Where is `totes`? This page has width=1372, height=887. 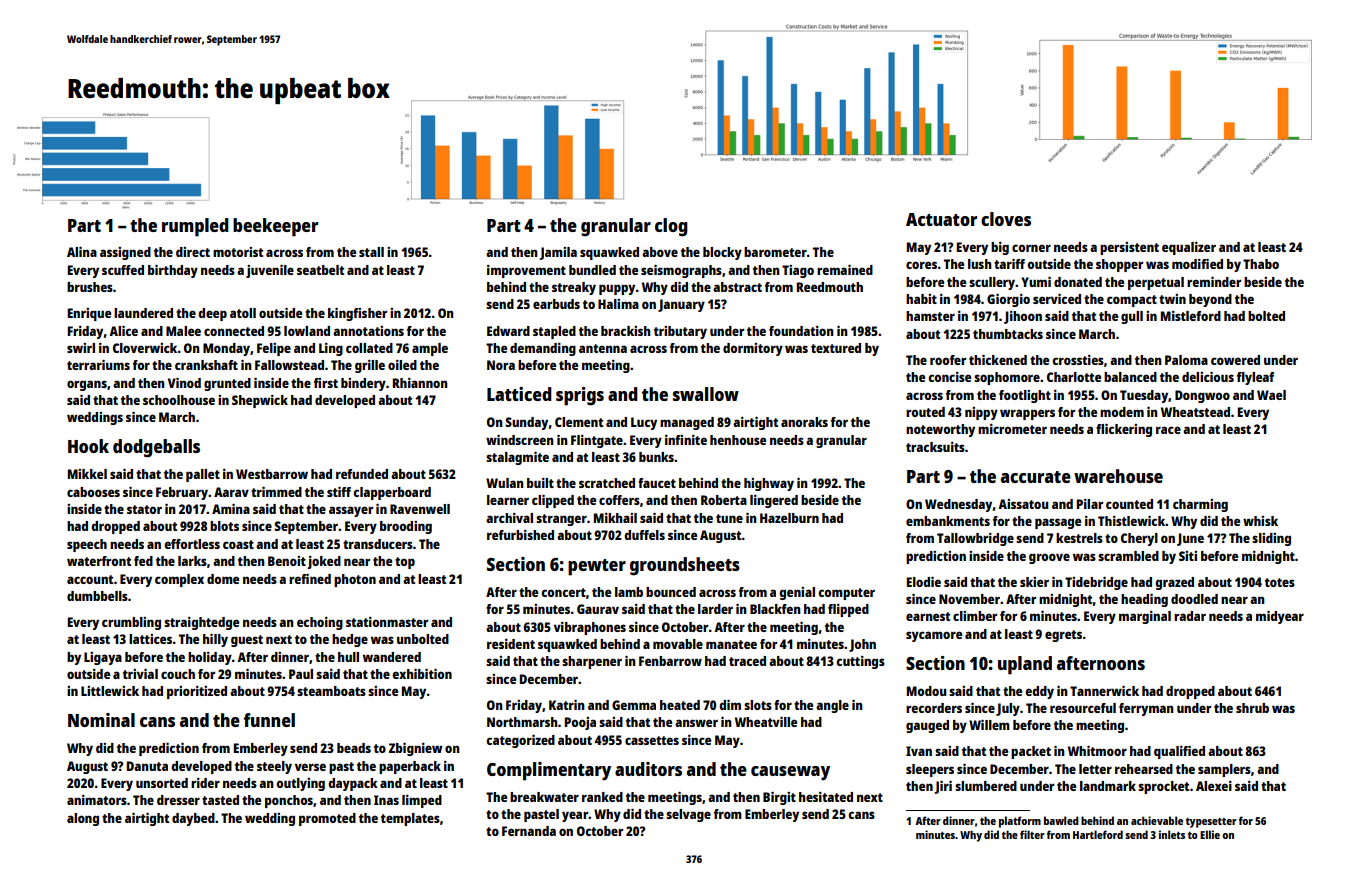 totes is located at coordinates (1280, 582).
